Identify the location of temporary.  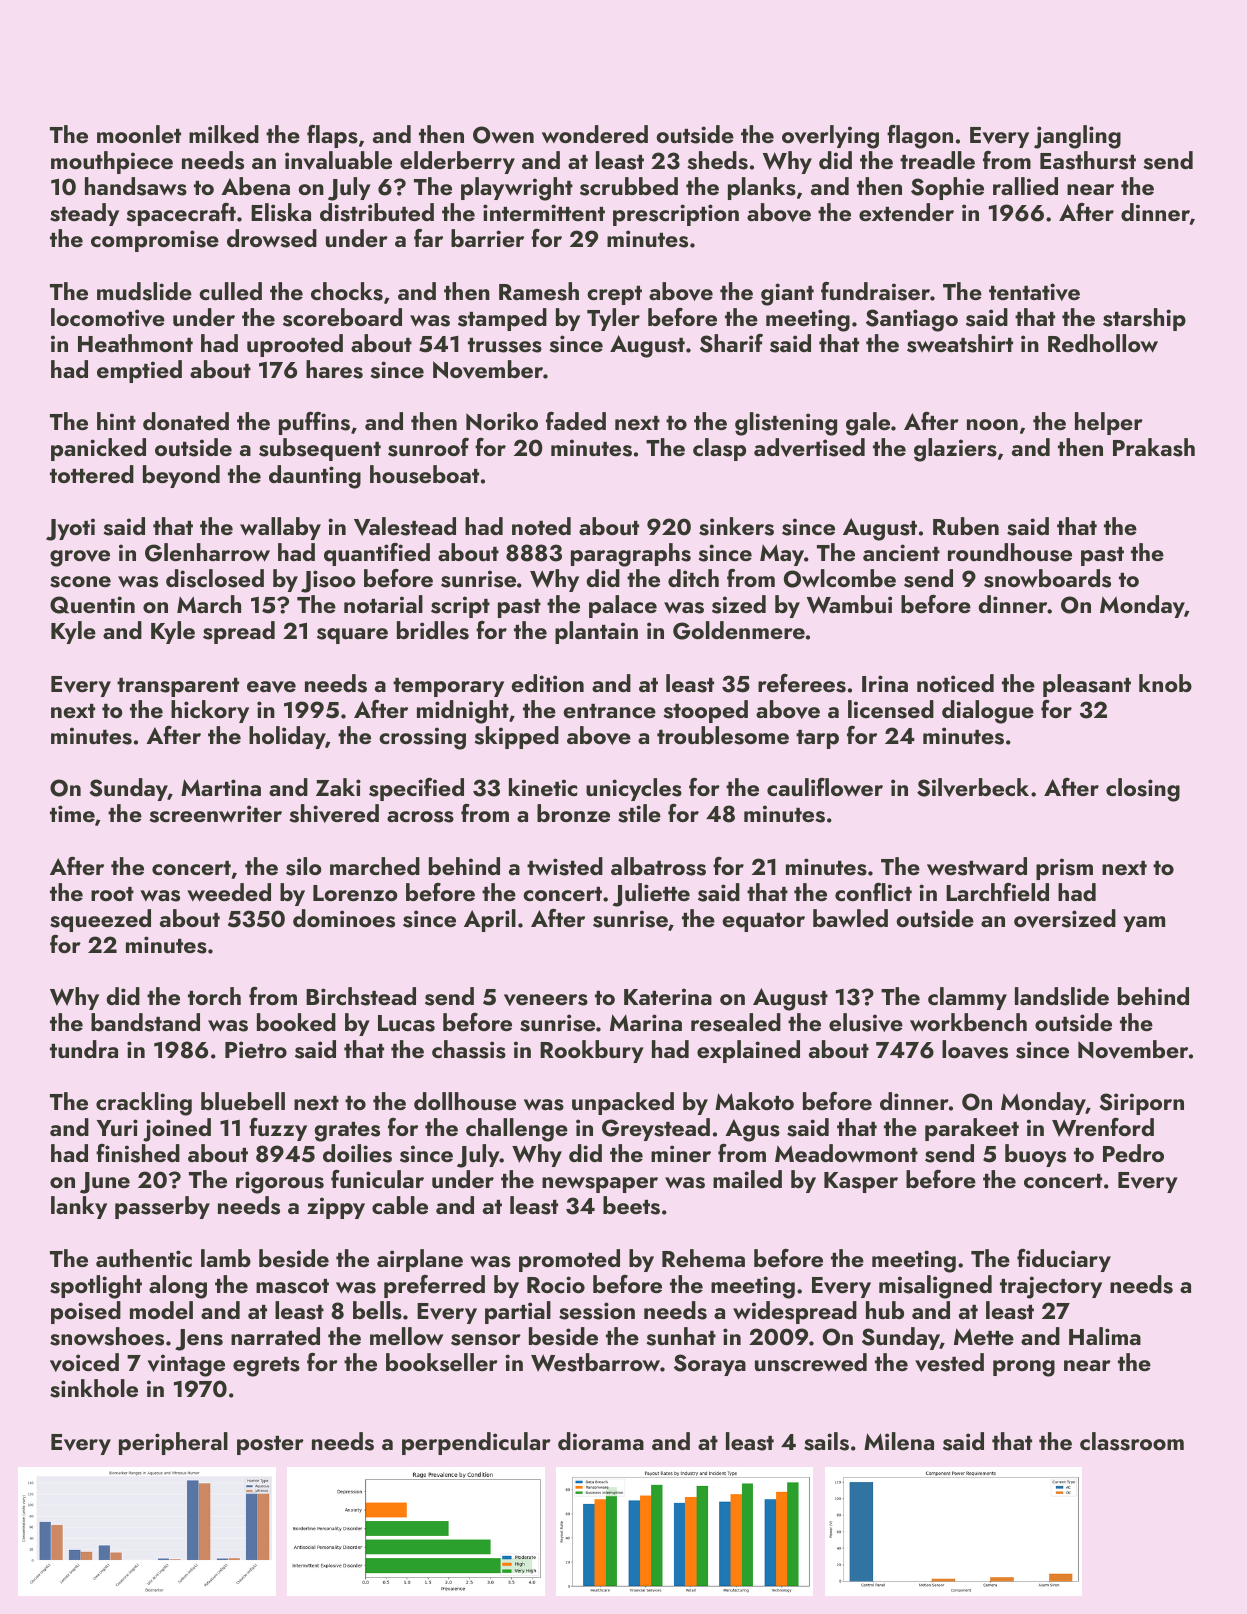
(448, 687).
